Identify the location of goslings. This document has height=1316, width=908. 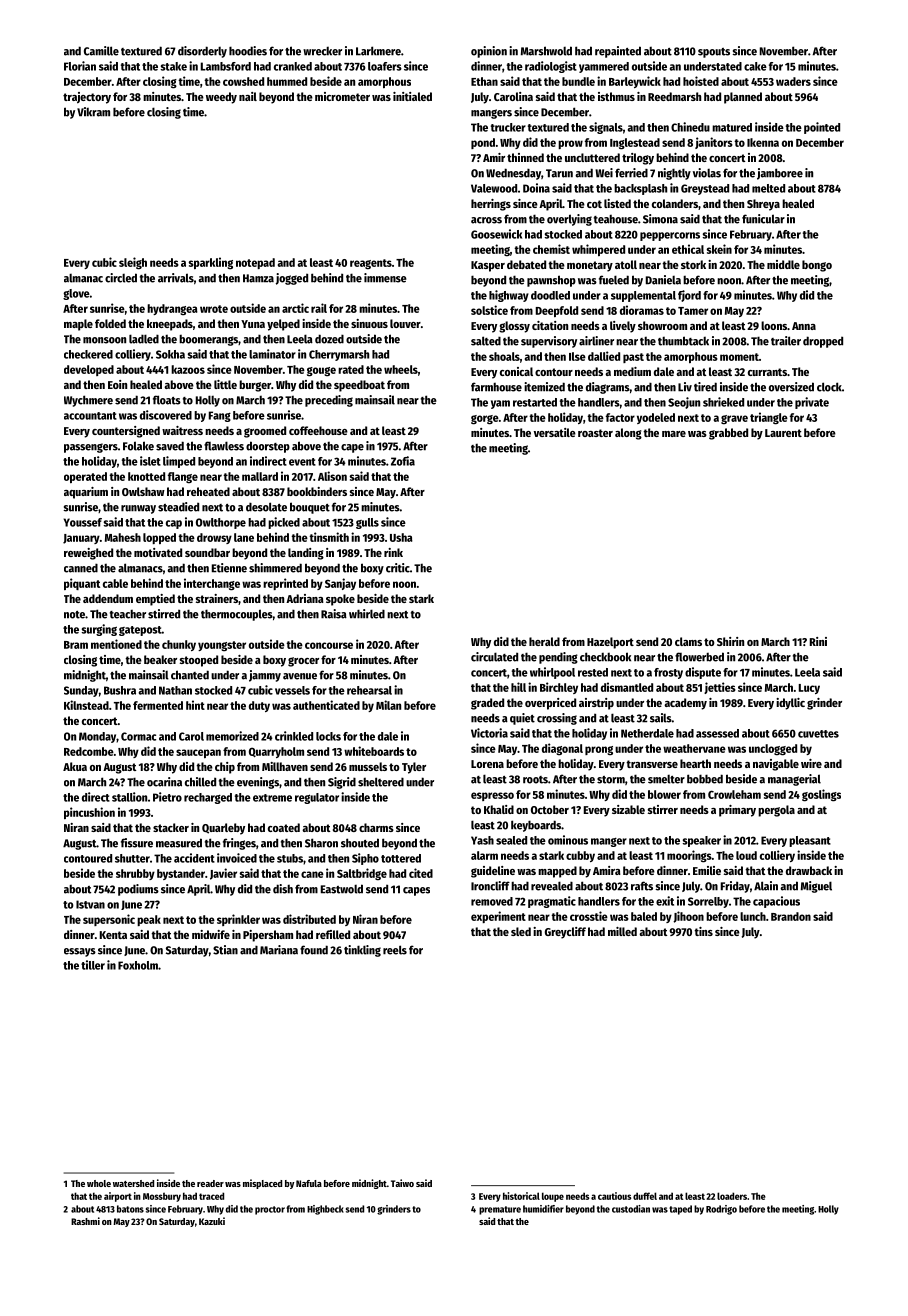
(821, 795).
